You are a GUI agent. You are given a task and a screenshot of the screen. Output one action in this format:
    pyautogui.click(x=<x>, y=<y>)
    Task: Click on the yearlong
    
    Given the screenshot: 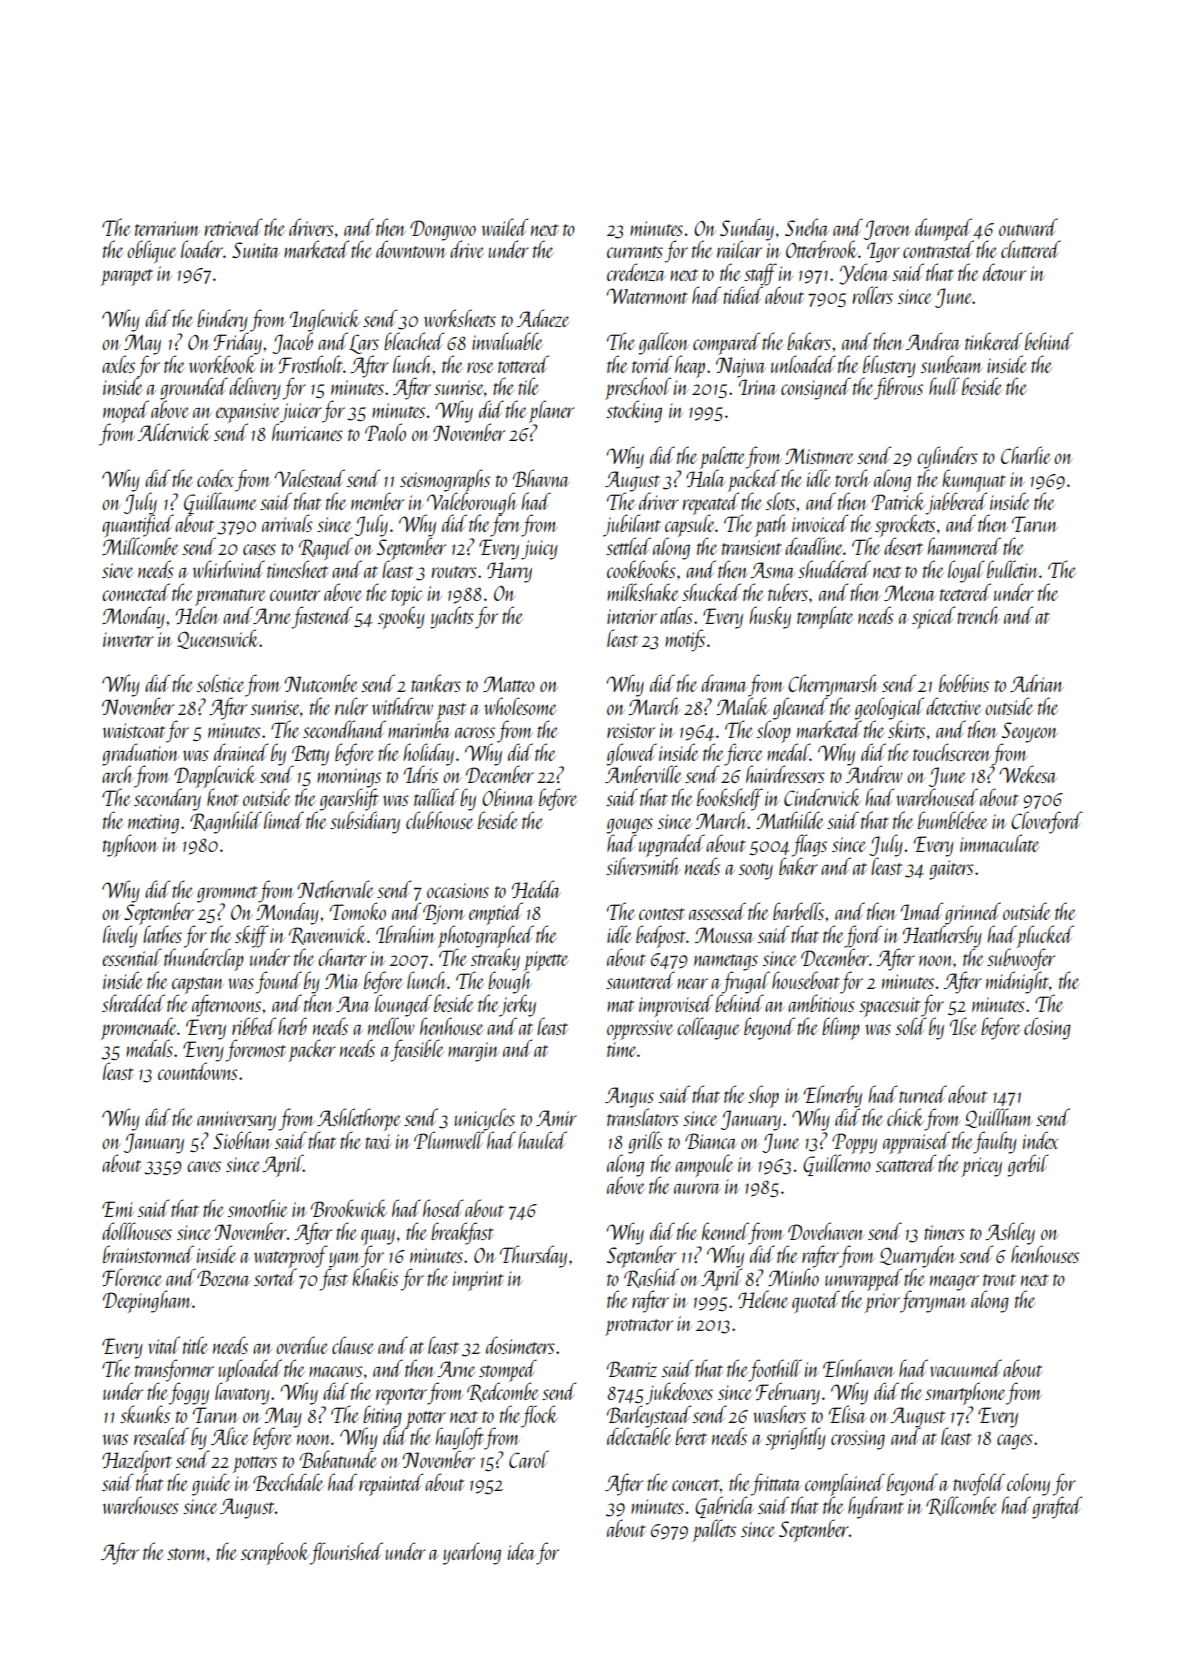 What is the action you would take?
    pyautogui.click(x=472, y=1553)
